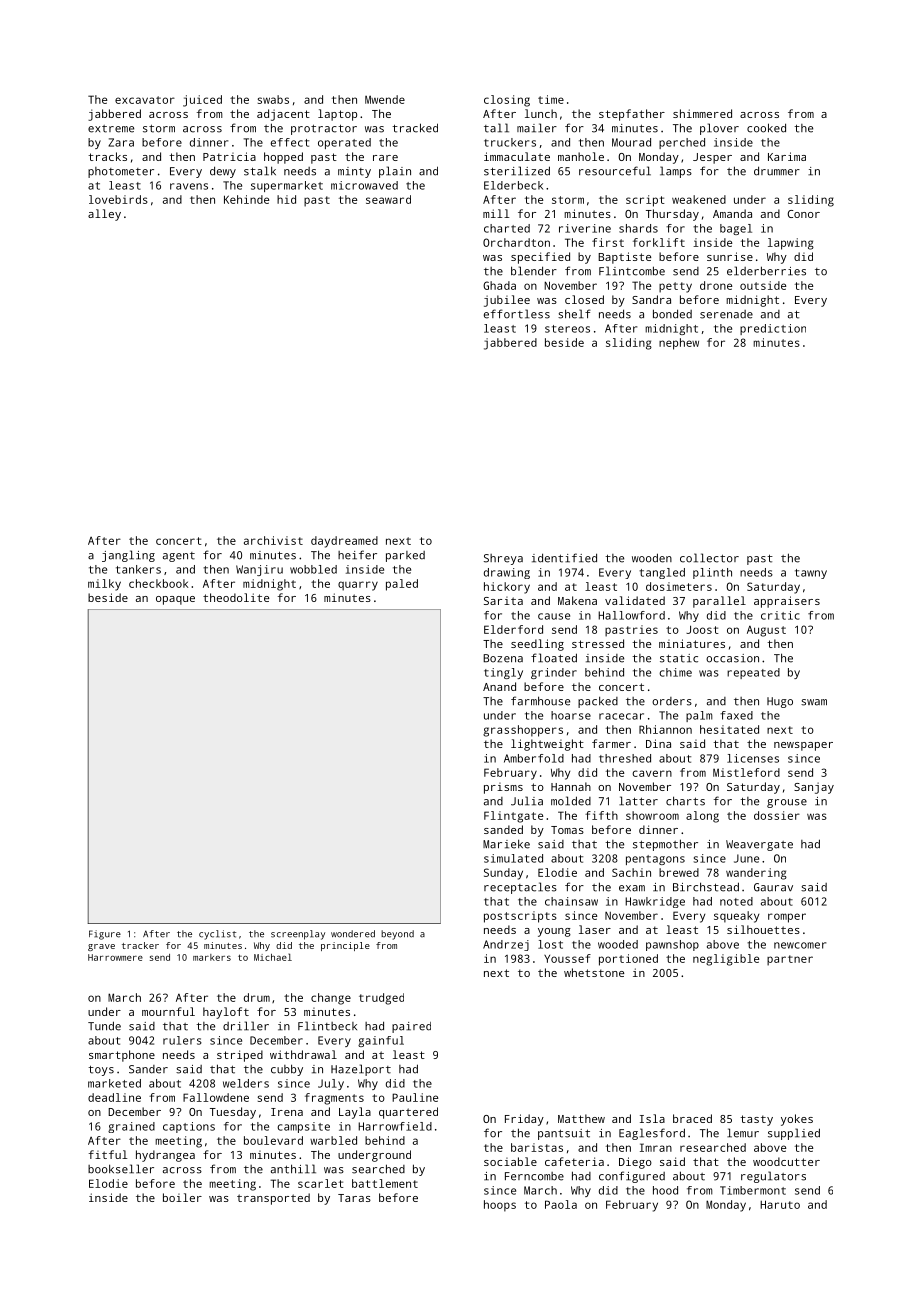 This page has height=1308, width=924. I want to click on tawny, so click(811, 574).
